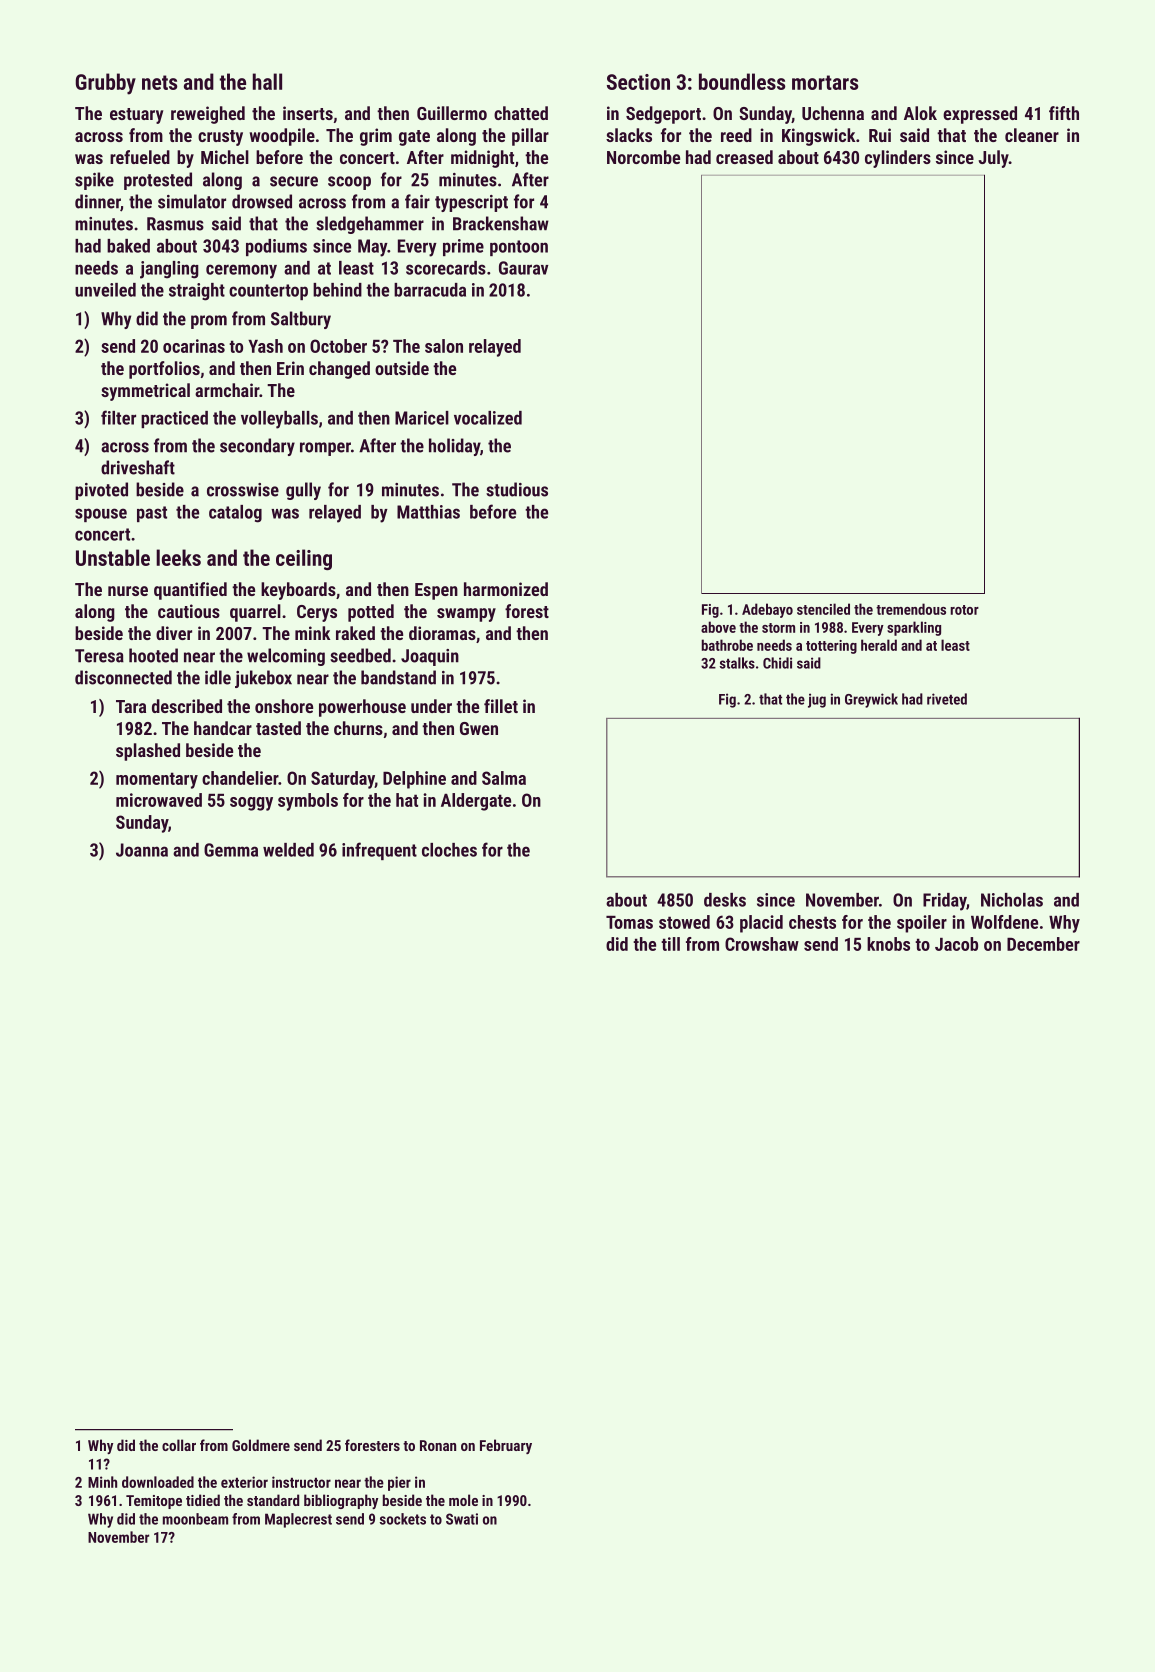 Image resolution: width=1155 pixels, height=1672 pixels. Describe the element at coordinates (911, 609) in the screenshot. I see `tremendous` at that location.
